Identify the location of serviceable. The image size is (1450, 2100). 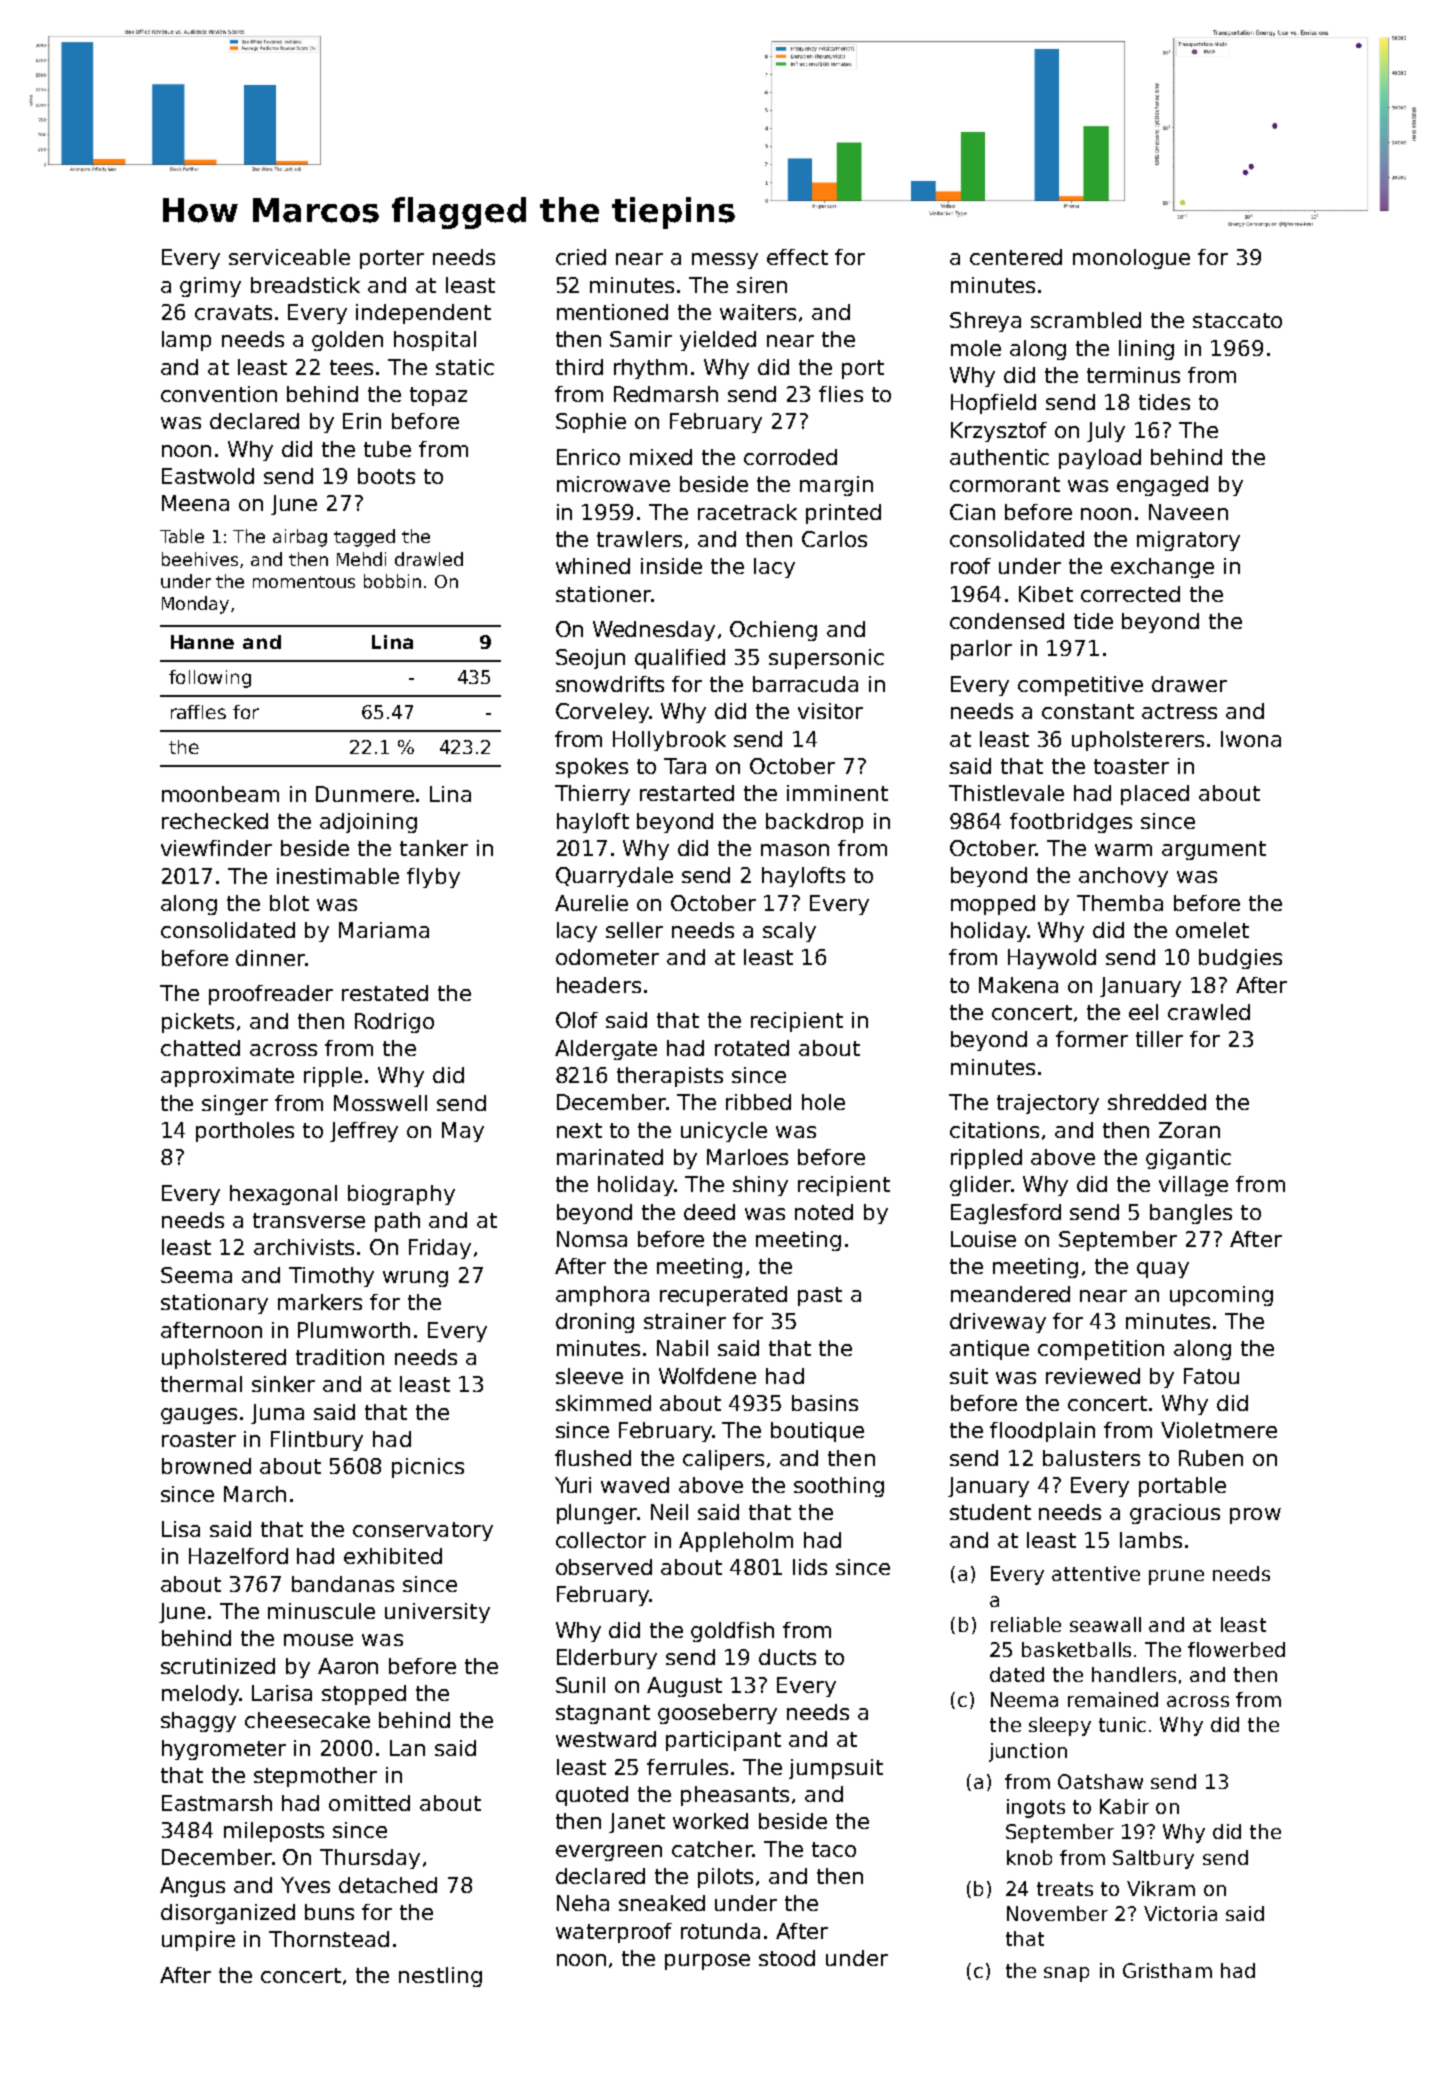
(289, 257).
